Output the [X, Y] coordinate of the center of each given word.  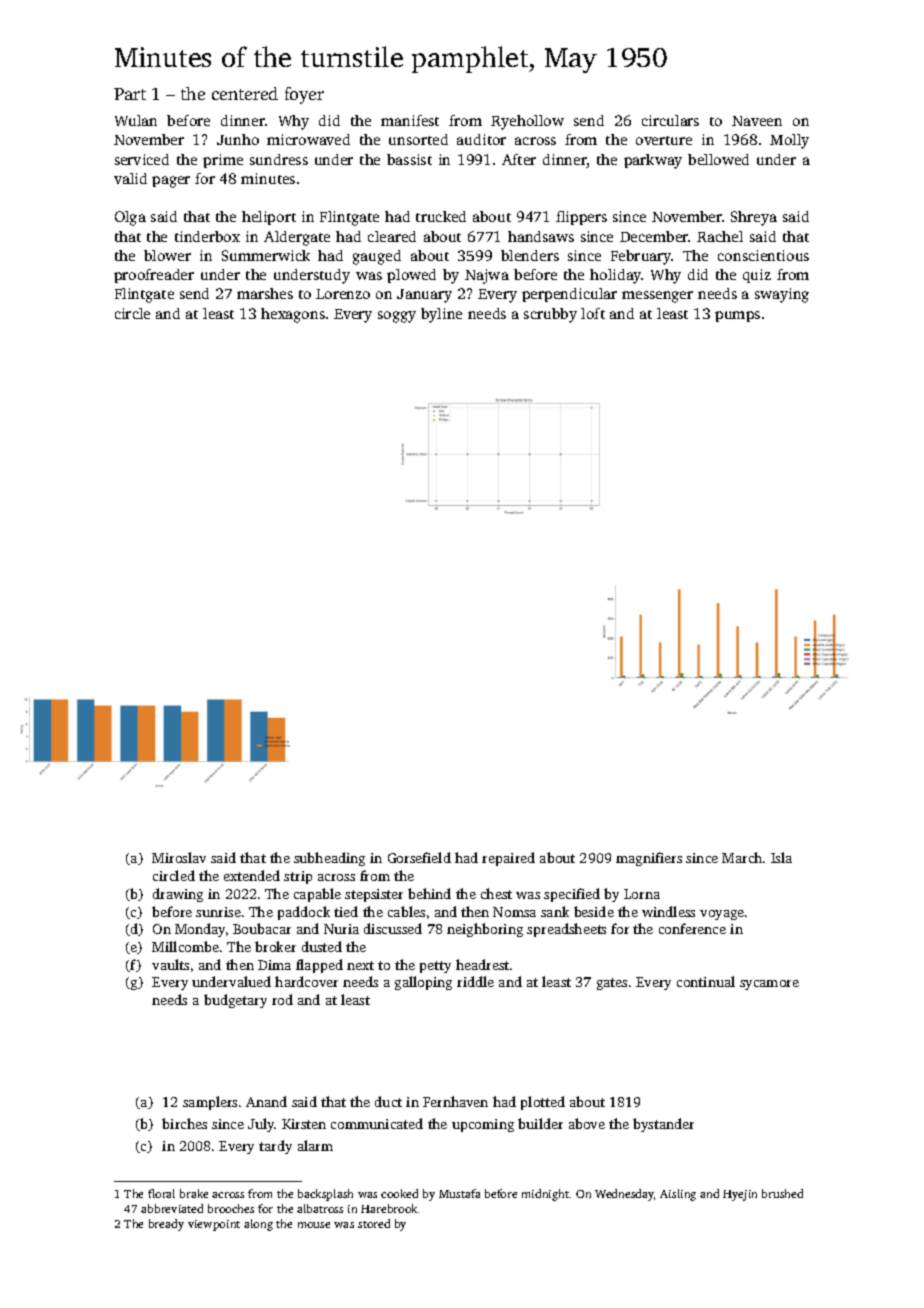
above [587, 1123]
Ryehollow [527, 122]
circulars [670, 120]
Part [130, 94]
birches [184, 1123]
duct [388, 1101]
